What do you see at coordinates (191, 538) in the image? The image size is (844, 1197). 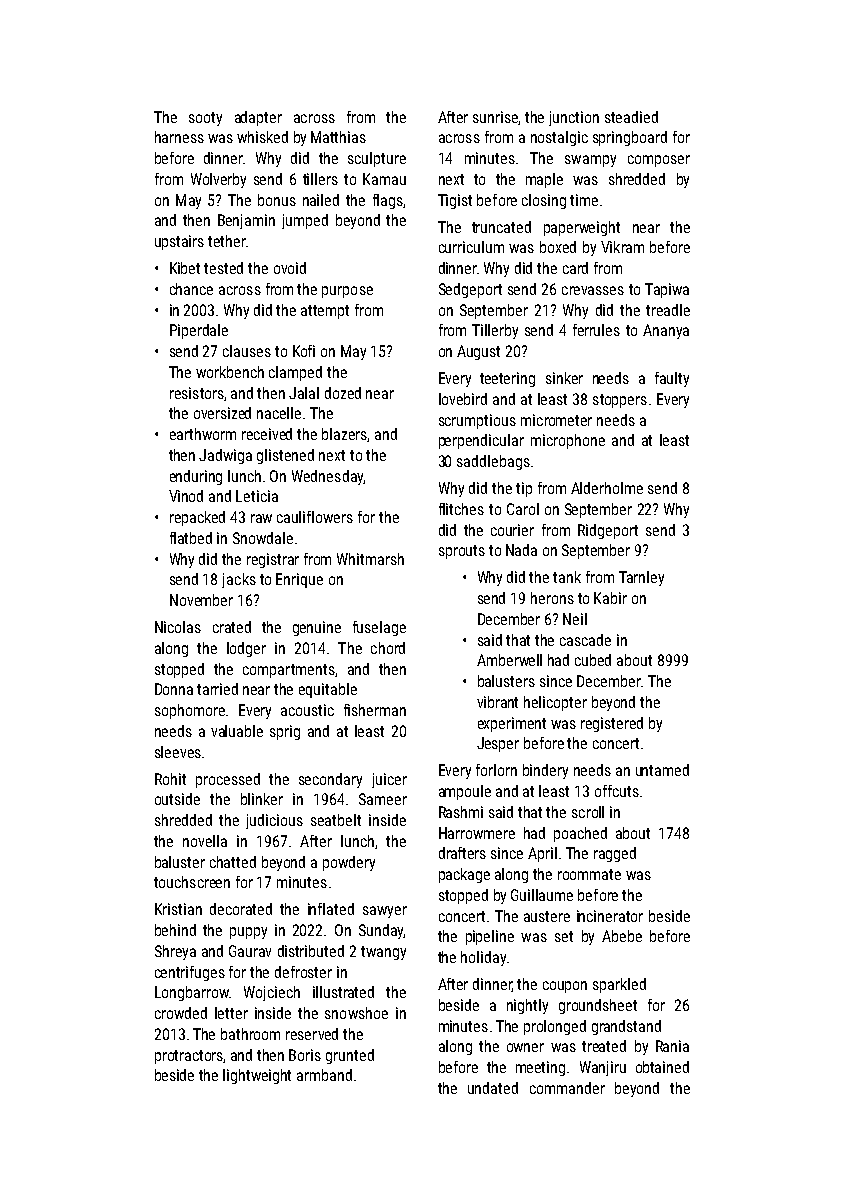 I see `flatbed` at bounding box center [191, 538].
